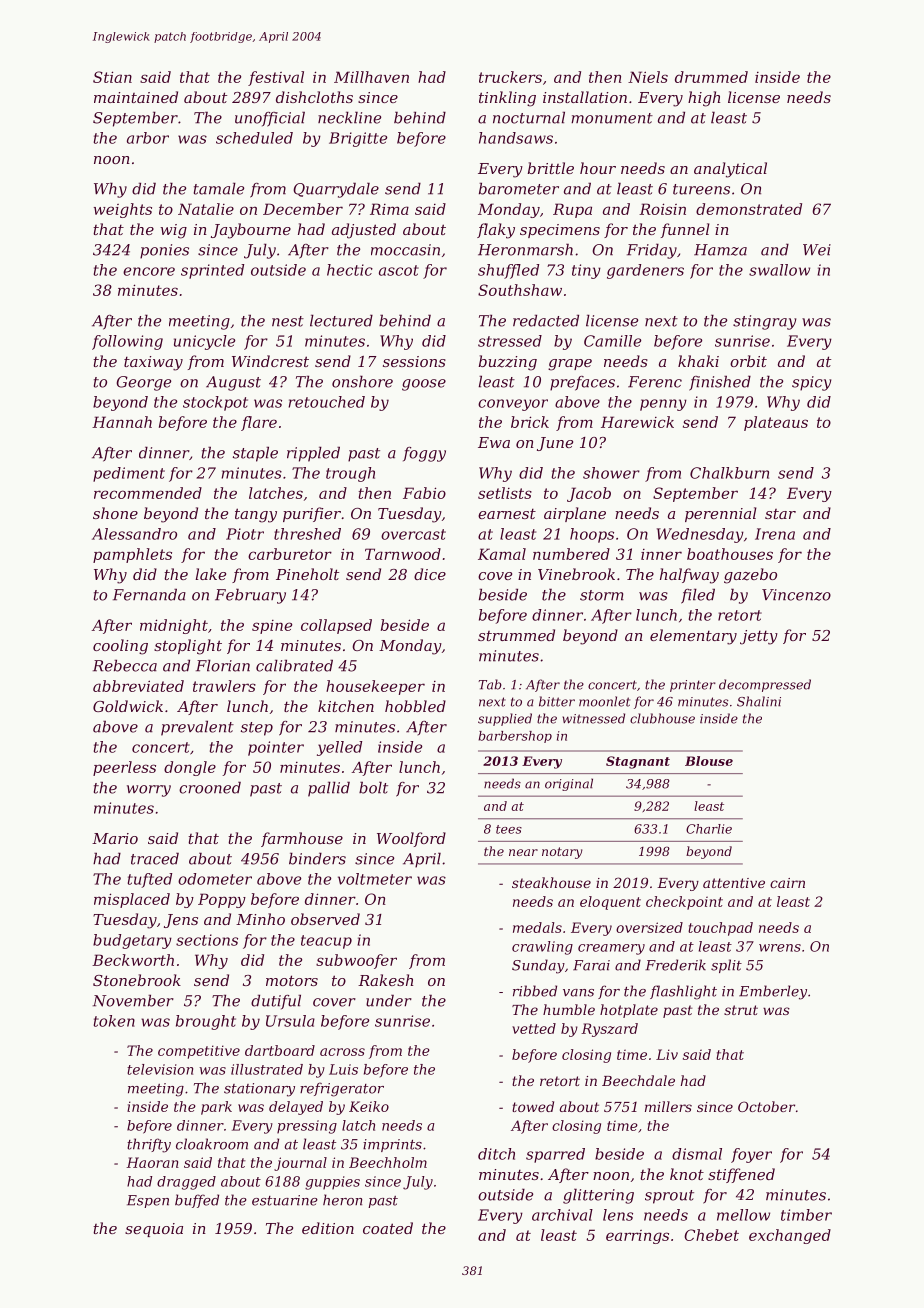 The image size is (924, 1308). What do you see at coordinates (255, 454) in the screenshot?
I see `staple` at bounding box center [255, 454].
